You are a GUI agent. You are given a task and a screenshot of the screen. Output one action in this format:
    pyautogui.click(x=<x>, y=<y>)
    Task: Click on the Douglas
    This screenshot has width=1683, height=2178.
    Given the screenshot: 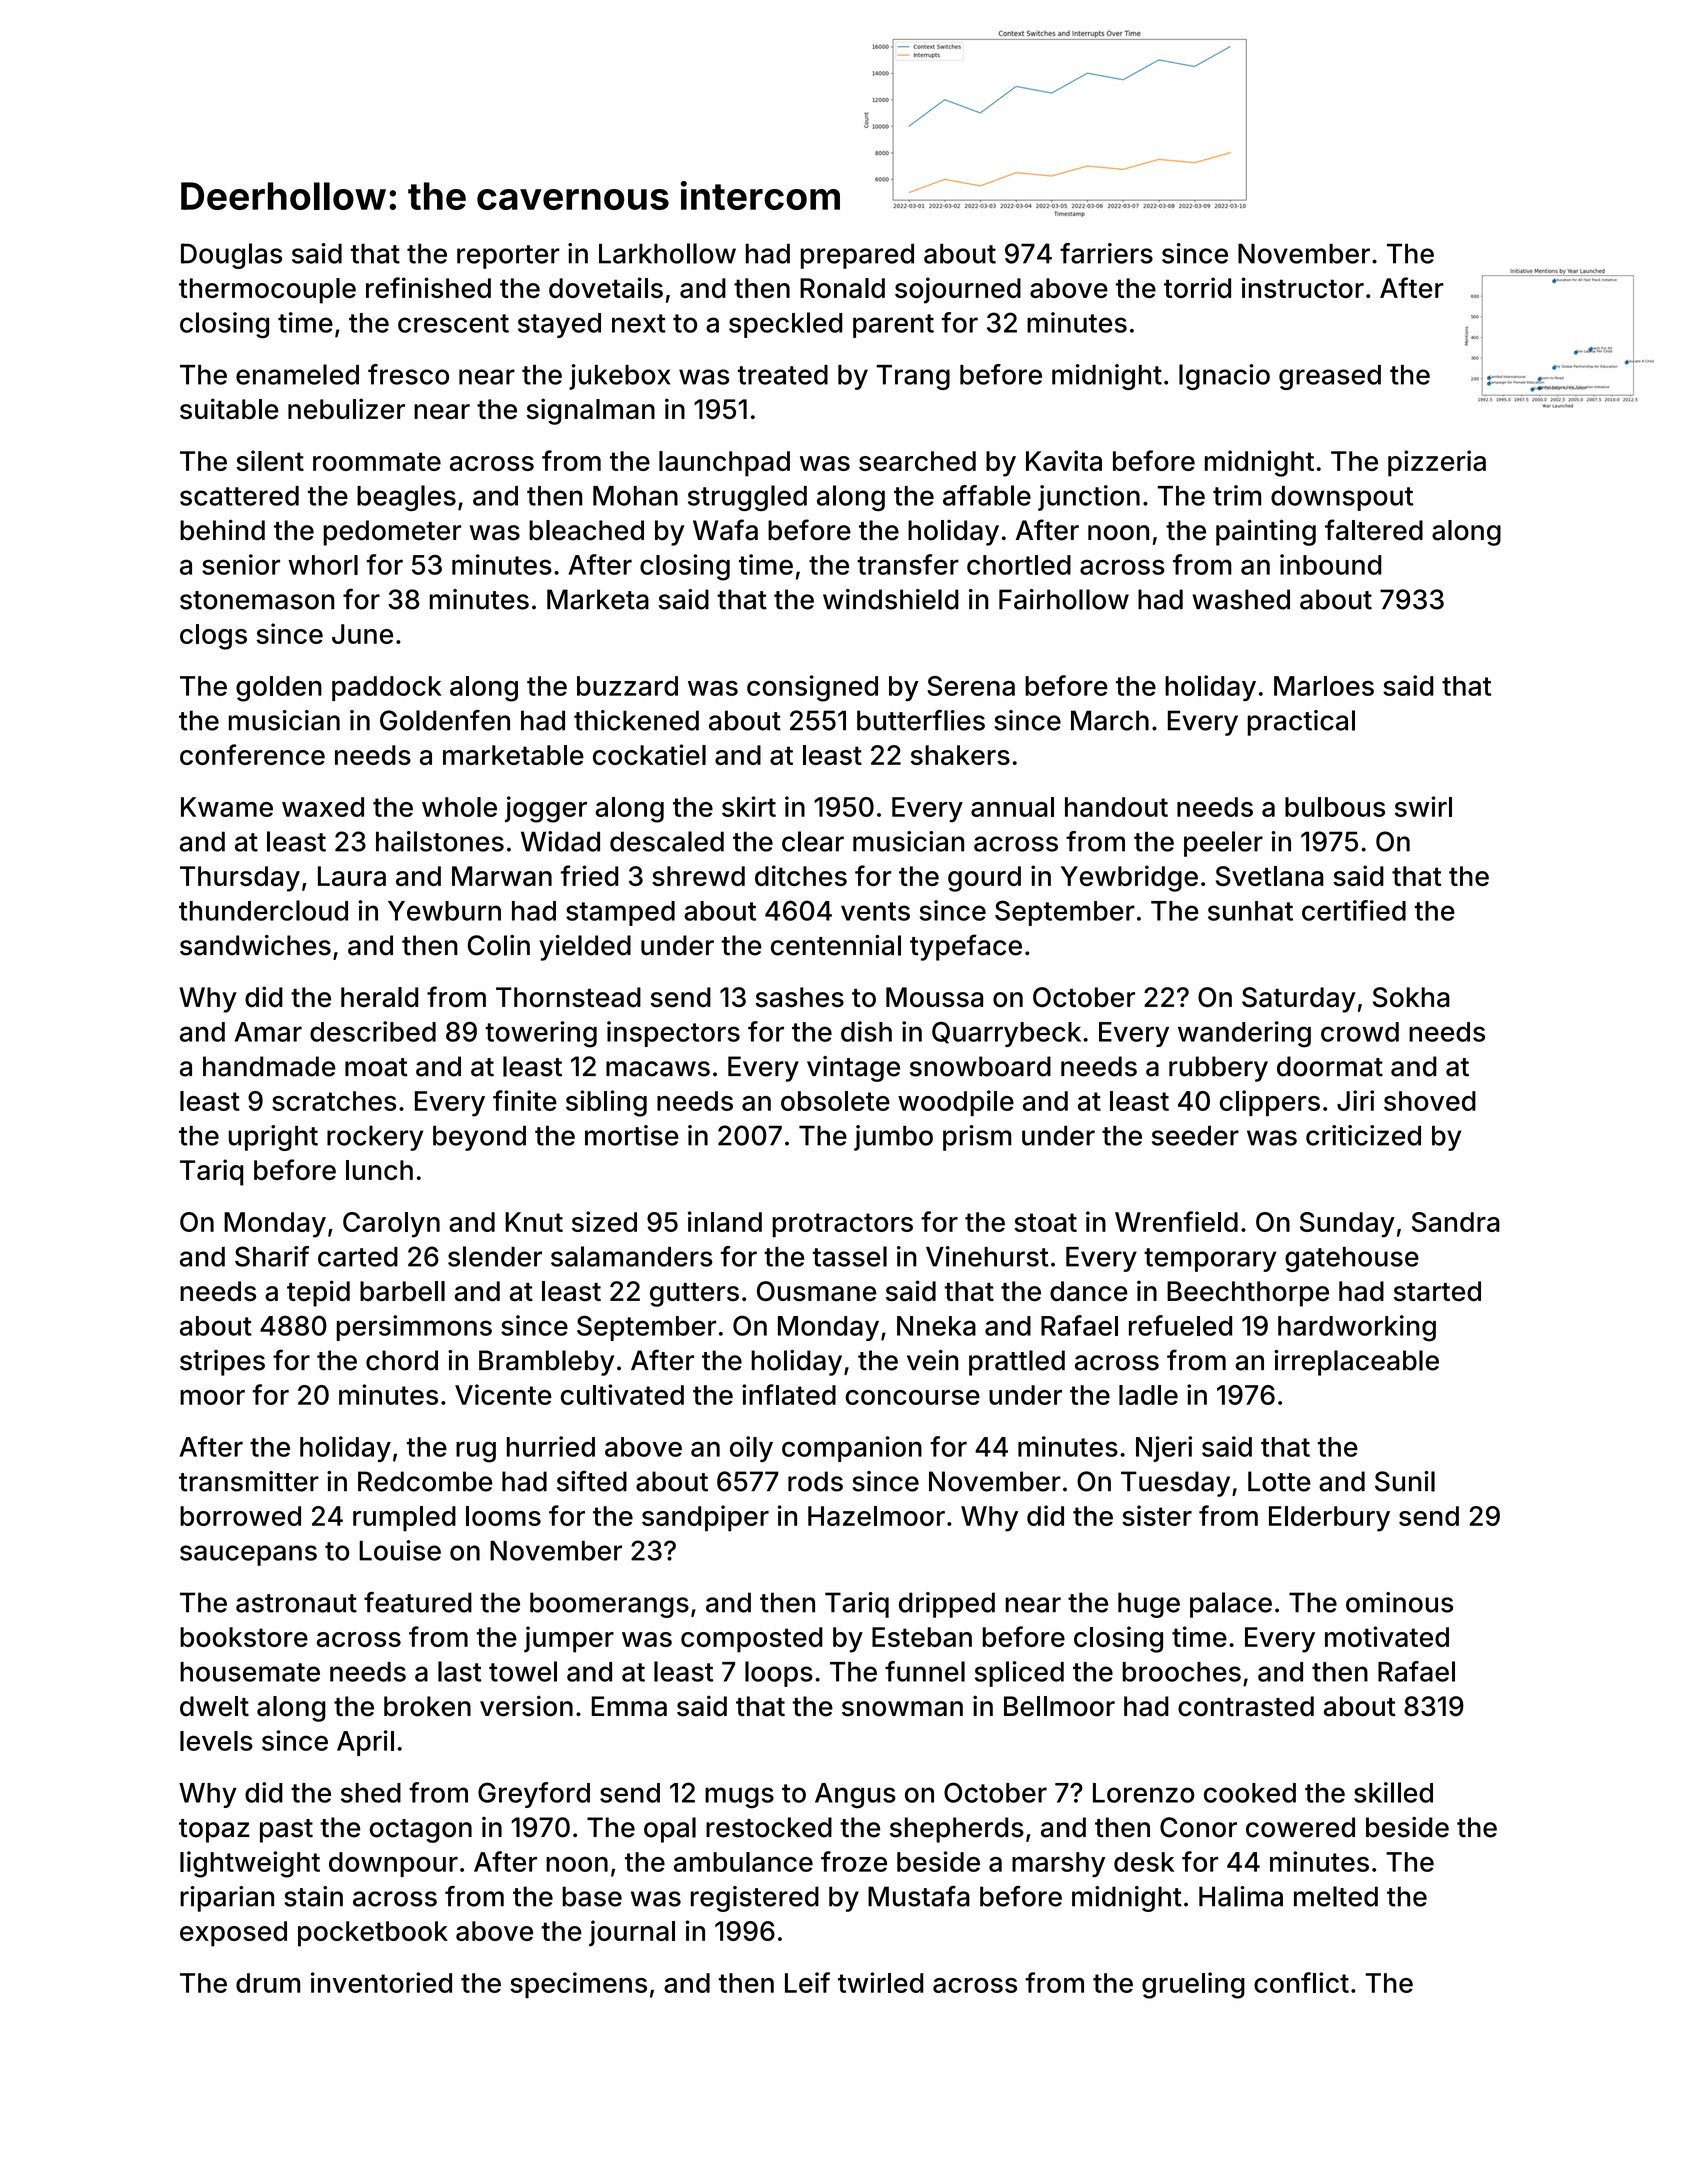 What is the action you would take?
    pyautogui.click(x=231, y=256)
